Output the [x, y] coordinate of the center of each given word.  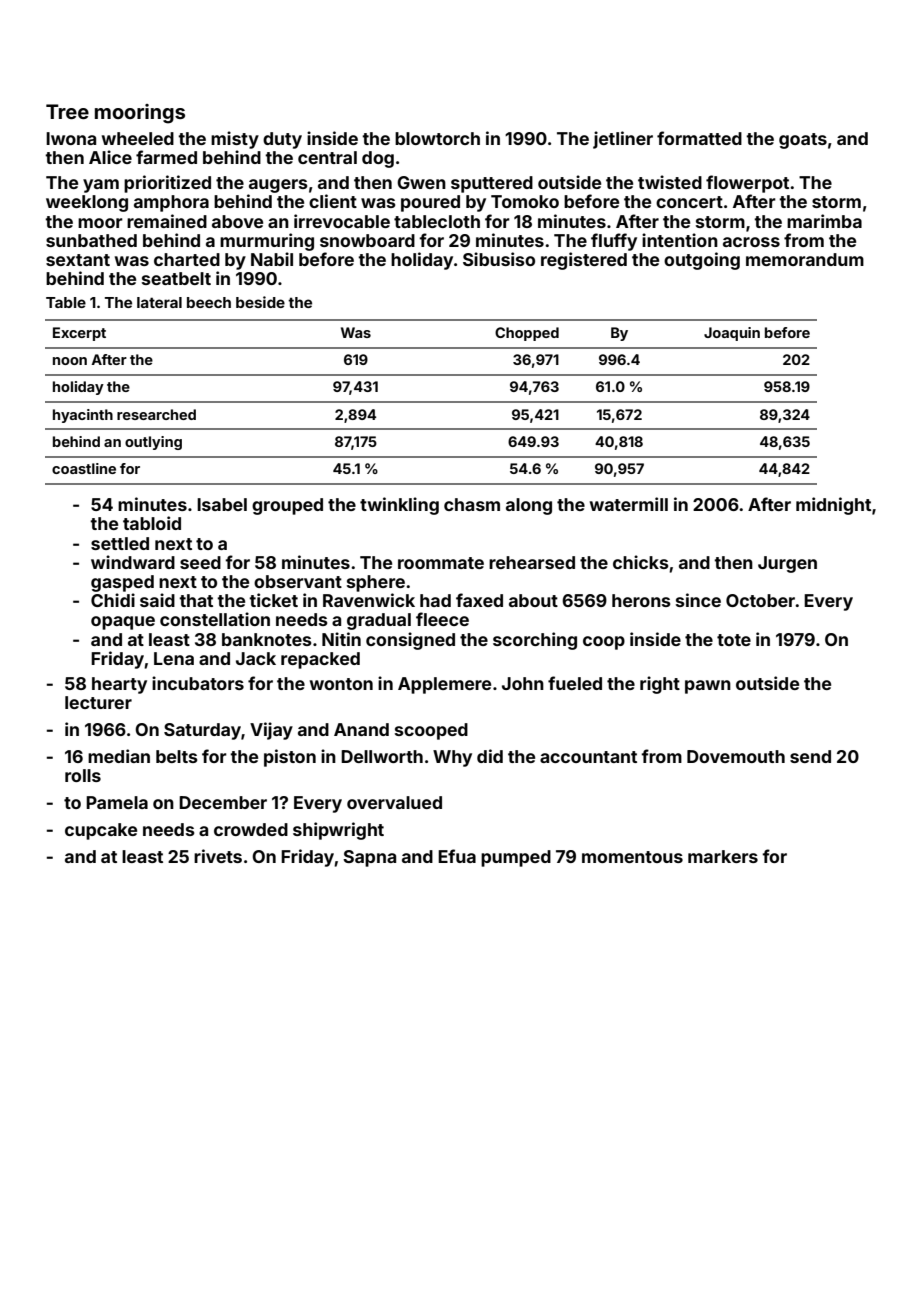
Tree [67, 111]
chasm [472, 504]
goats [803, 141]
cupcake [101, 831]
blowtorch [437, 138]
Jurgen [787, 564]
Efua [457, 856]
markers [723, 856]
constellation [215, 619]
